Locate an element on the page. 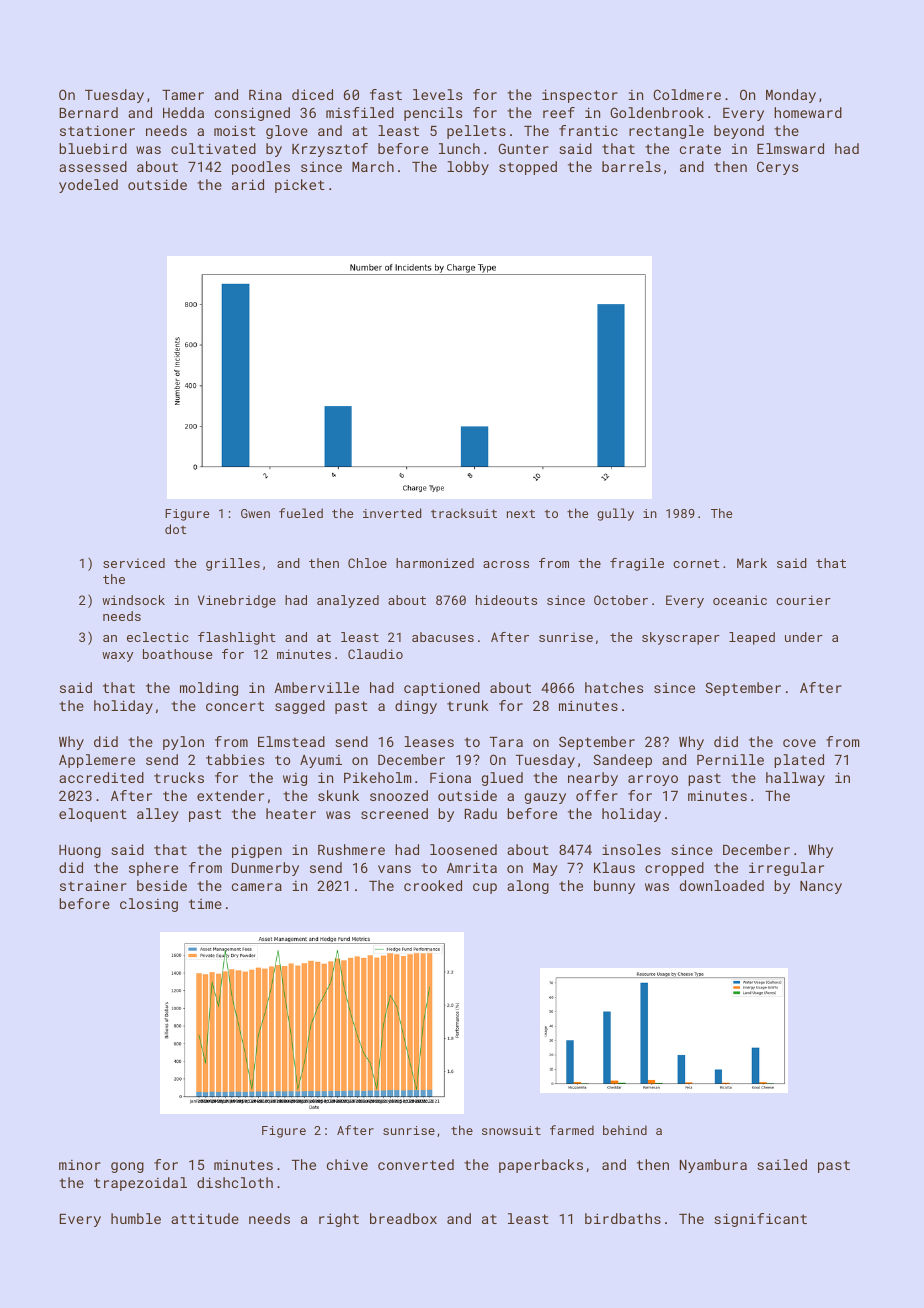 The height and width of the image is (1308, 924). Gwen is located at coordinates (255, 513).
